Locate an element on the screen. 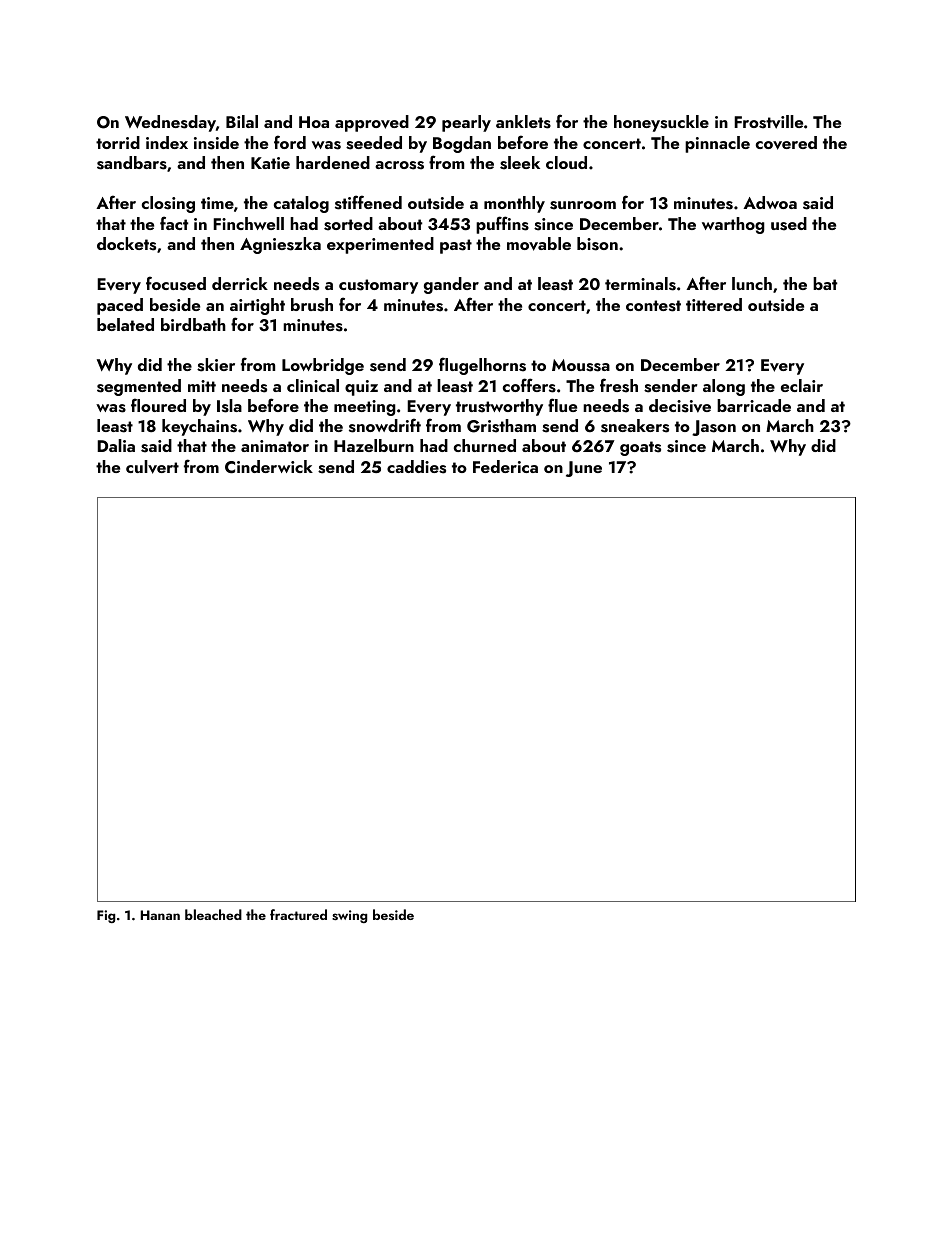 The image size is (952, 1233). inside is located at coordinates (216, 143).
